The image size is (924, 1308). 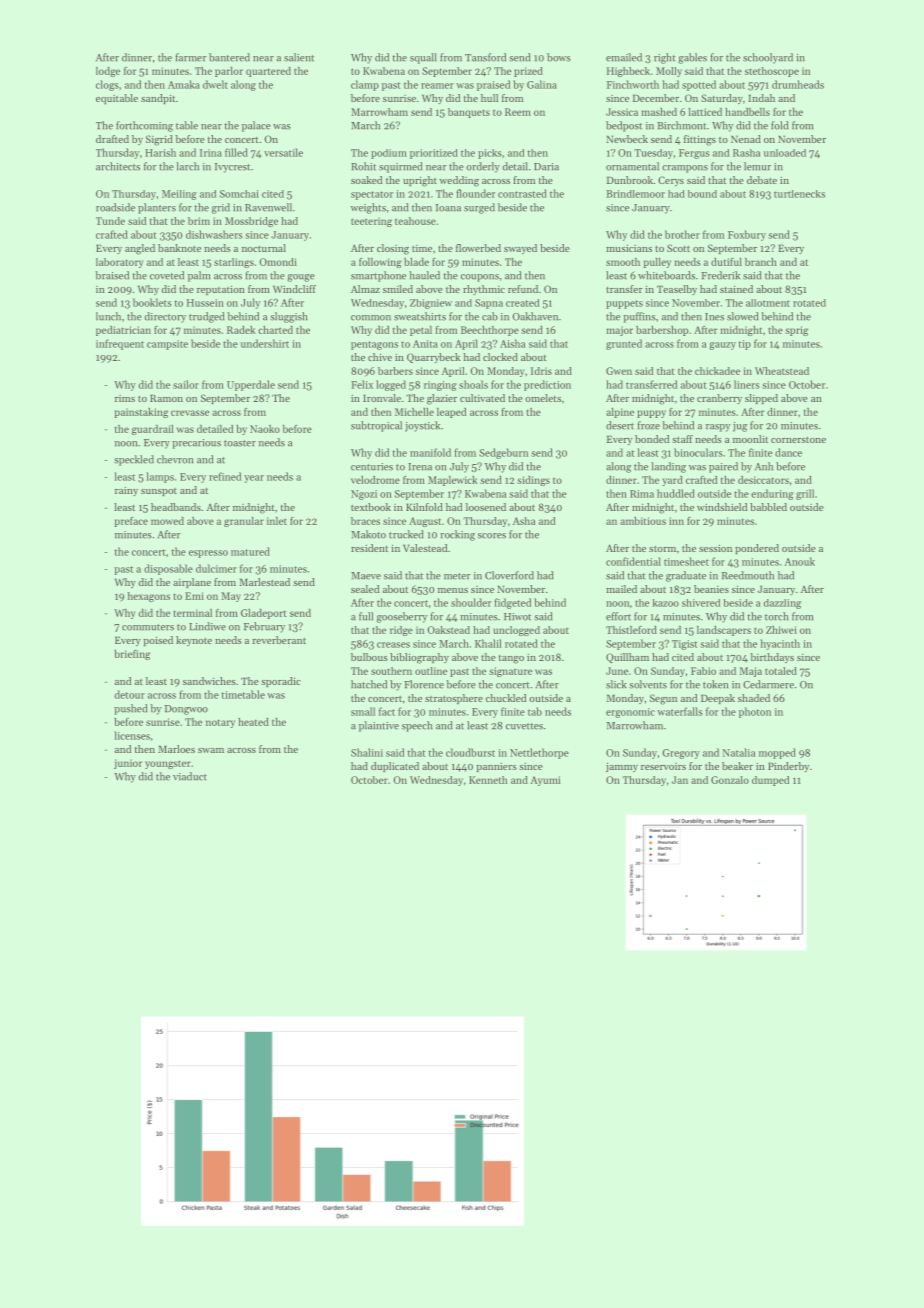 What do you see at coordinates (108, 72) in the document?
I see `lodge` at bounding box center [108, 72].
